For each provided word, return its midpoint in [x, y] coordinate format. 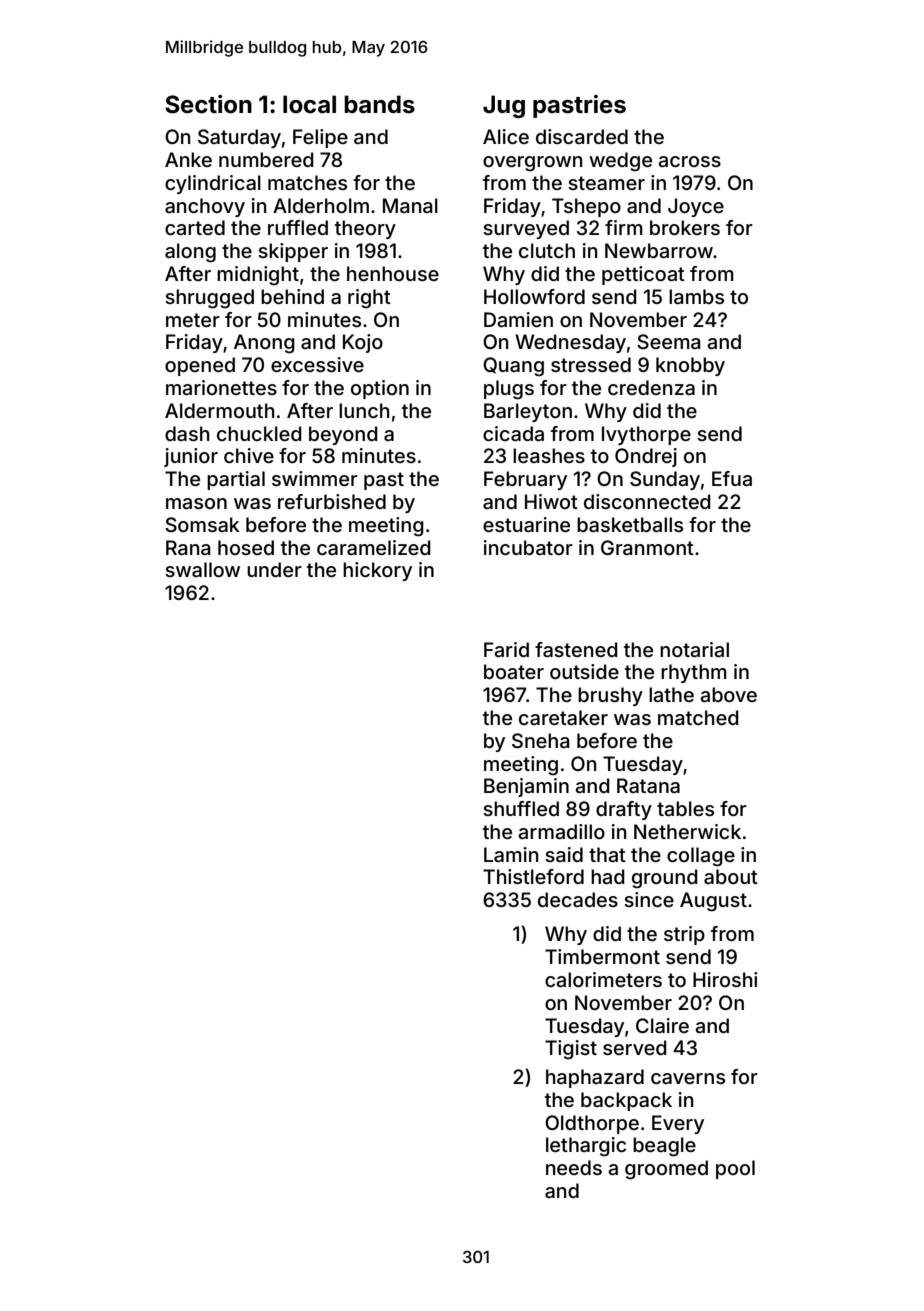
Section [208, 104]
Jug [504, 106]
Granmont [647, 547]
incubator [528, 547]
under [274, 569]
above [728, 694]
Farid [506, 649]
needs [574, 1167]
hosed [246, 547]
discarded [582, 136]
